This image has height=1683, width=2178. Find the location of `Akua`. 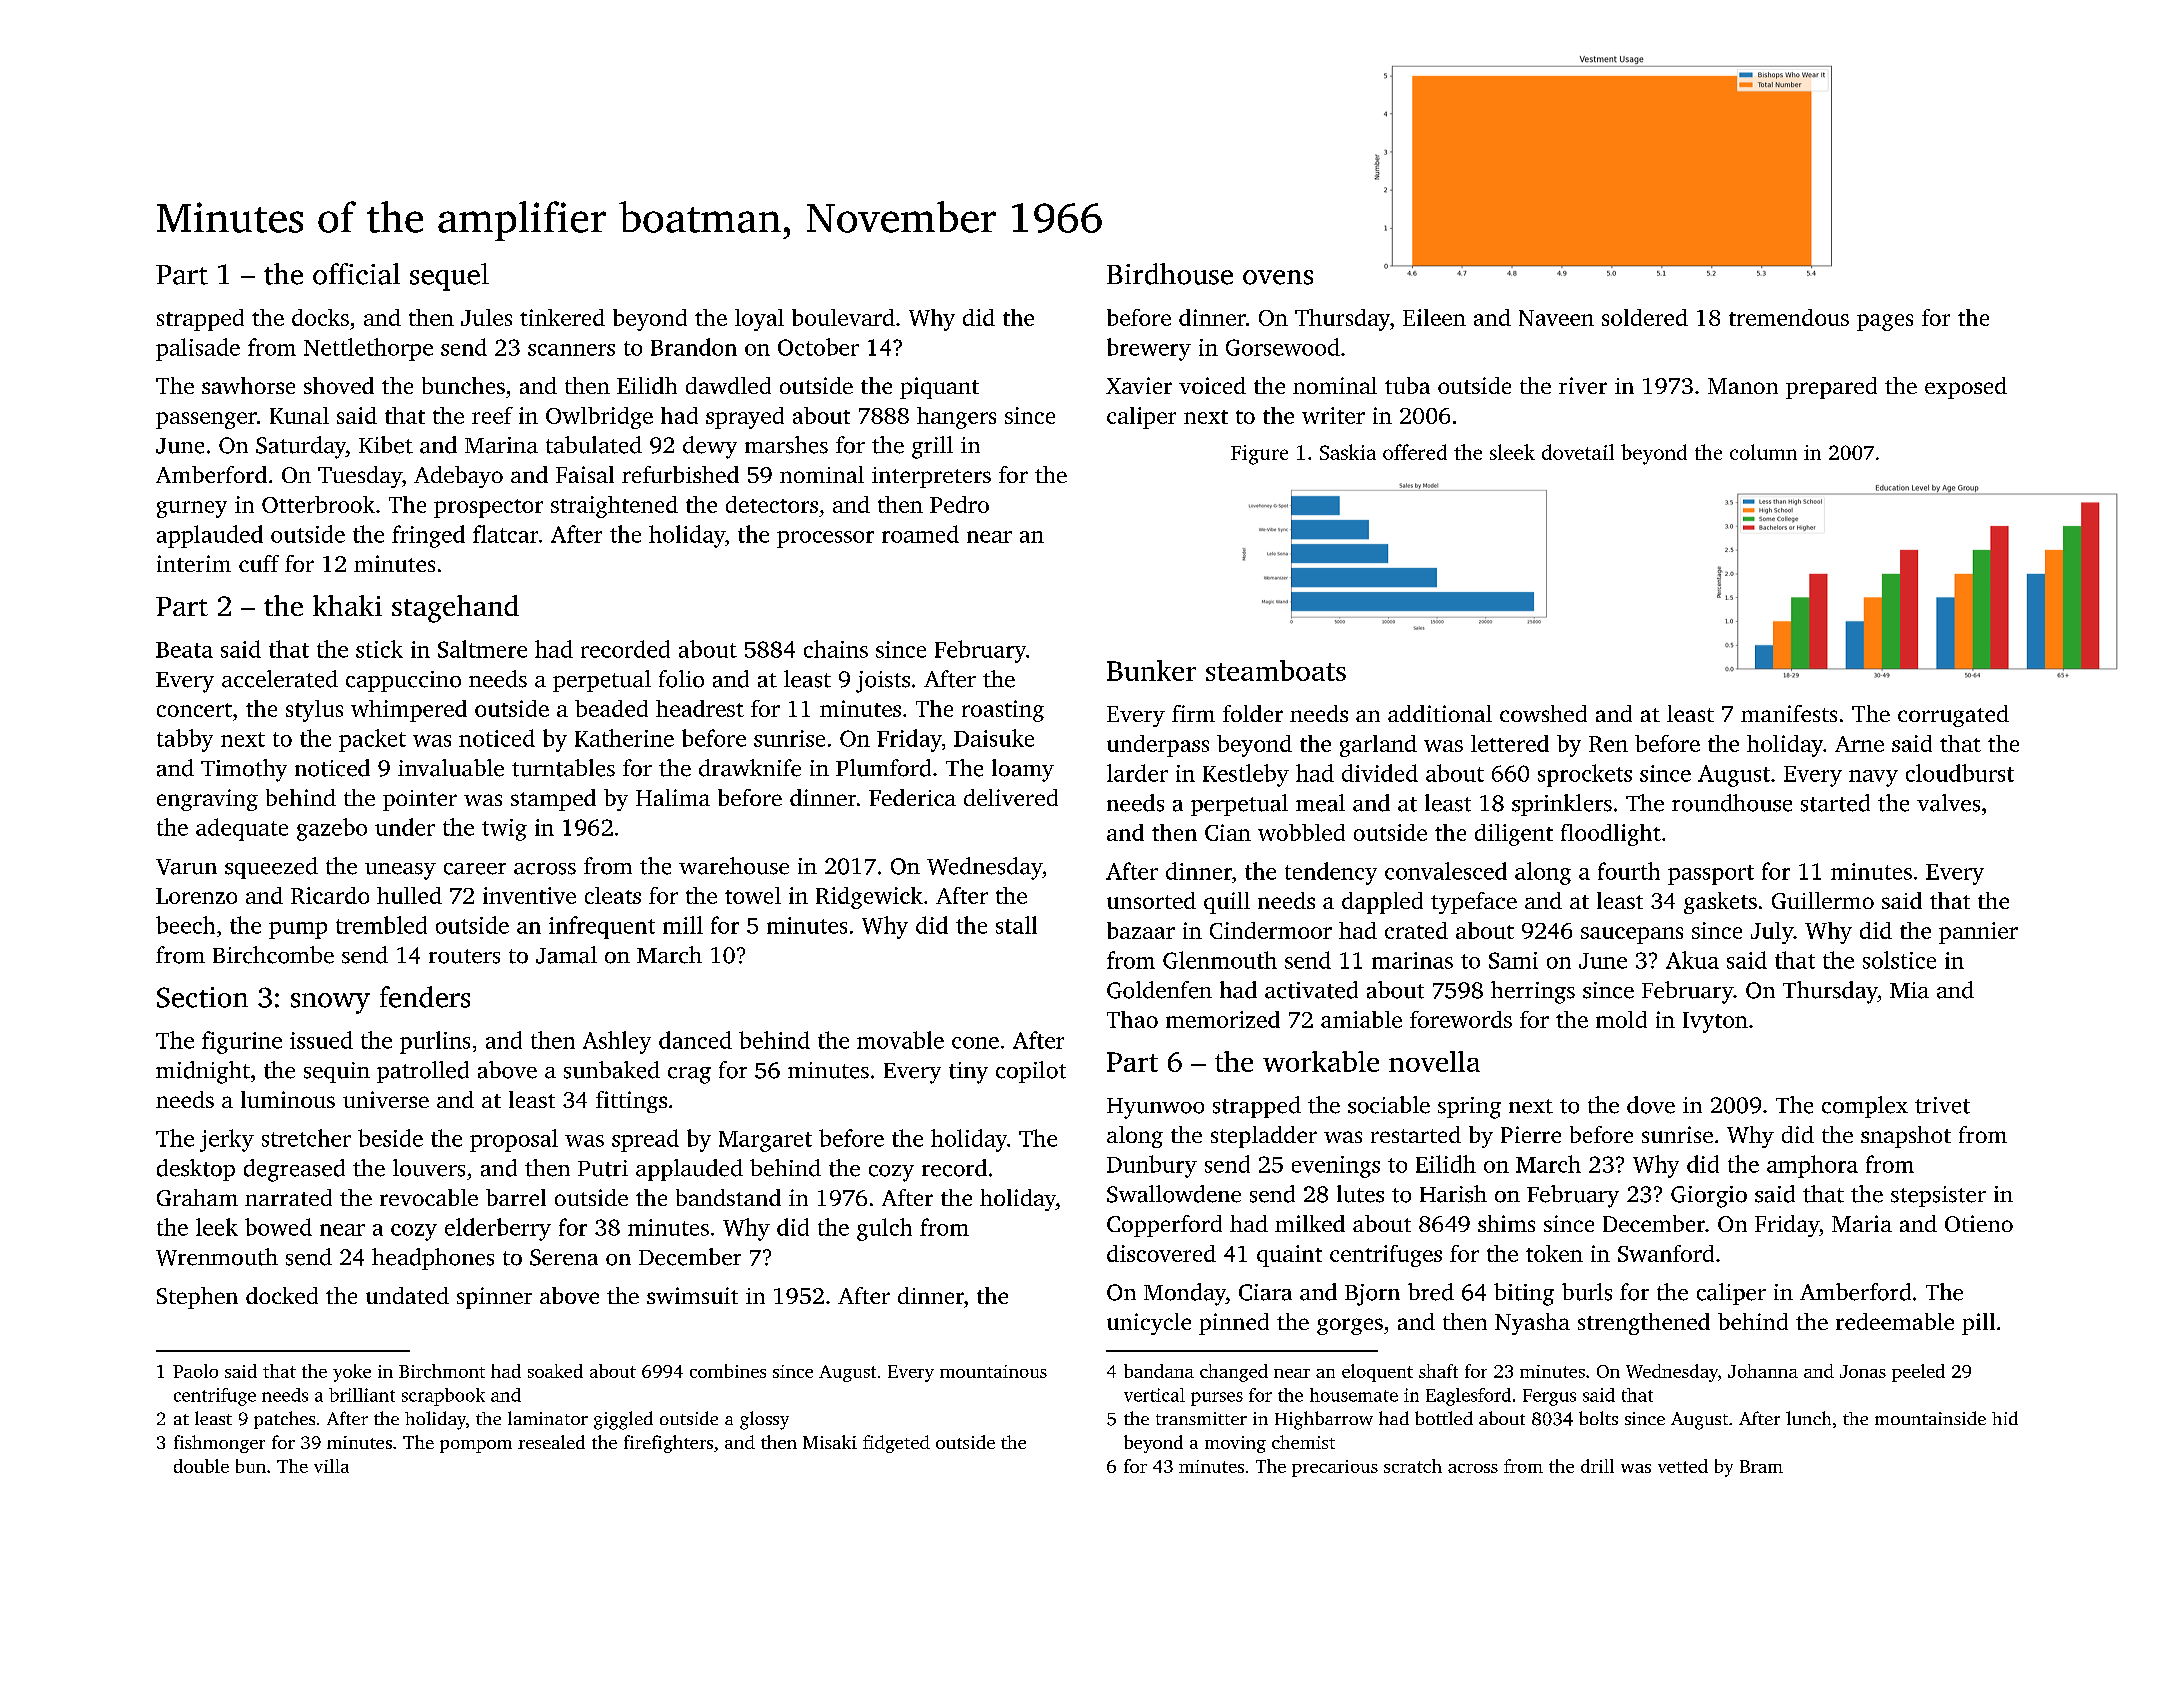

Akua is located at coordinates (1692, 960).
